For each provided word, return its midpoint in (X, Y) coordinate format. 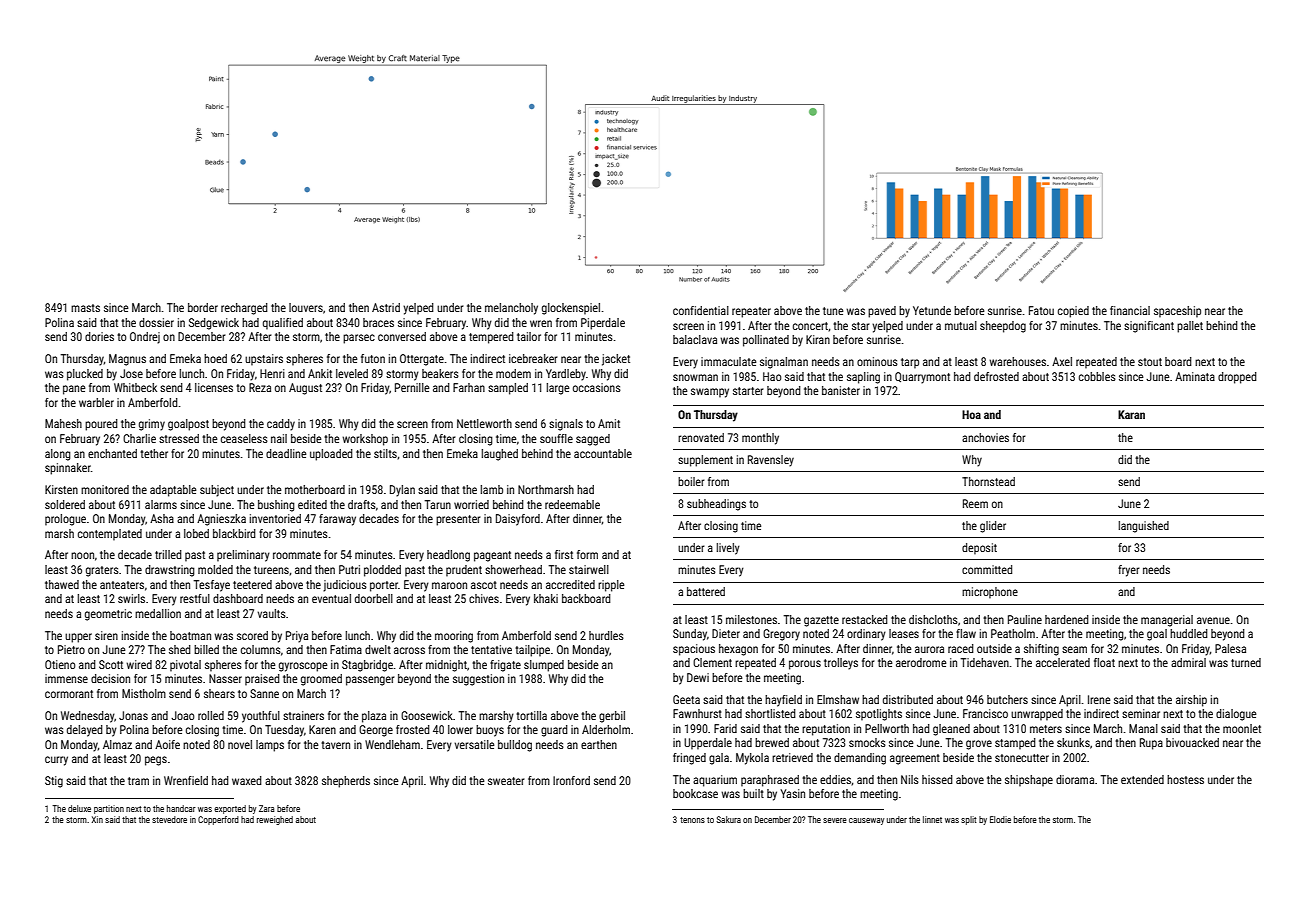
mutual (961, 325)
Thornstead (988, 481)
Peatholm (1013, 633)
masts (85, 308)
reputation (826, 730)
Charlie (139, 438)
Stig (54, 782)
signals (566, 425)
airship (1191, 701)
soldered (65, 504)
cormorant (69, 694)
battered (706, 591)
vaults (272, 613)
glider (993, 527)
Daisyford (518, 520)
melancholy (511, 309)
